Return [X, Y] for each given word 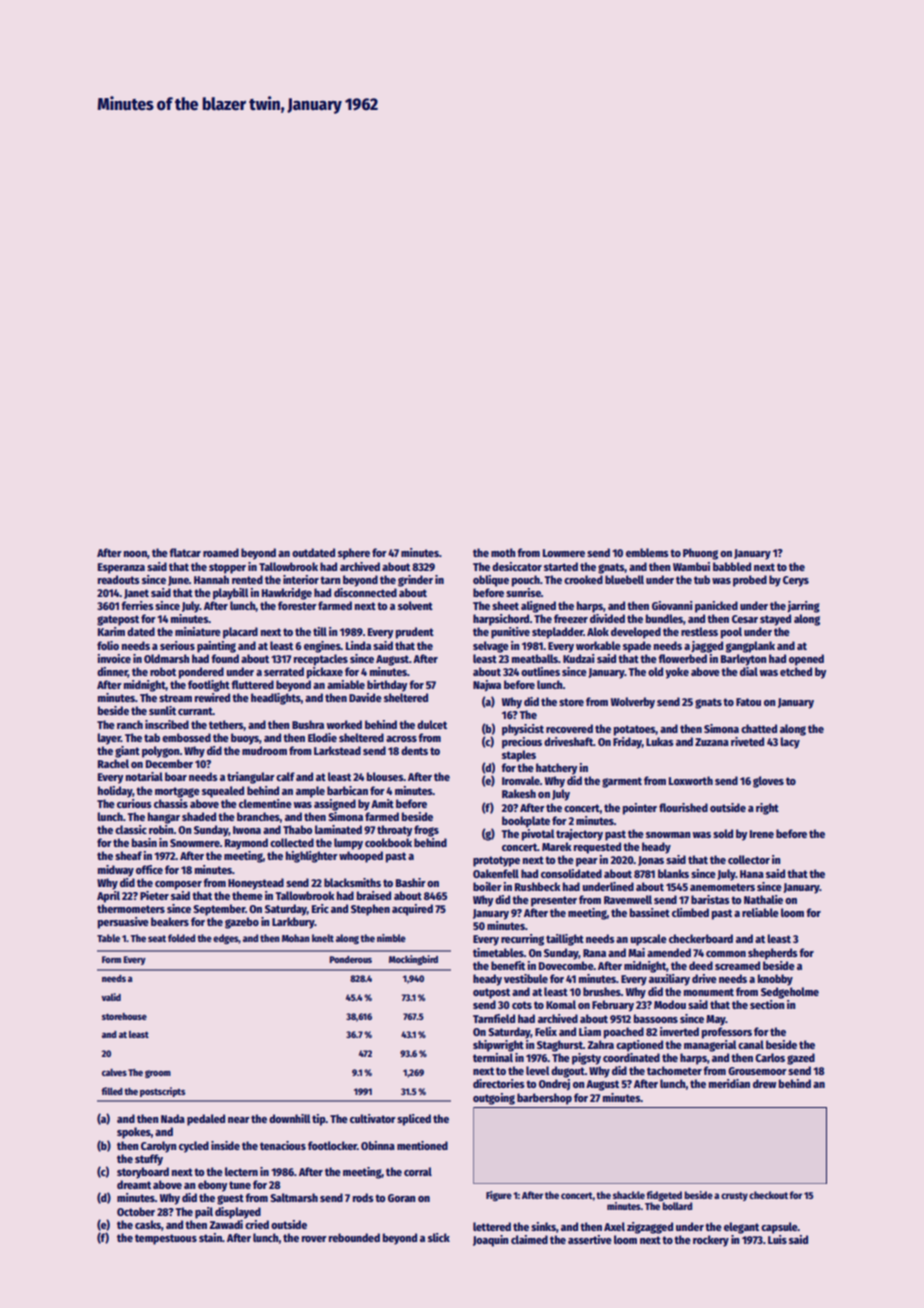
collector [749, 859]
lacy [790, 743]
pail [204, 1213]
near [239, 1120]
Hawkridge [287, 594]
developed [636, 633]
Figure [499, 1196]
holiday [115, 792]
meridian [729, 1083]
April [108, 897]
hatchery [557, 769]
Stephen [370, 910]
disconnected [365, 592]
